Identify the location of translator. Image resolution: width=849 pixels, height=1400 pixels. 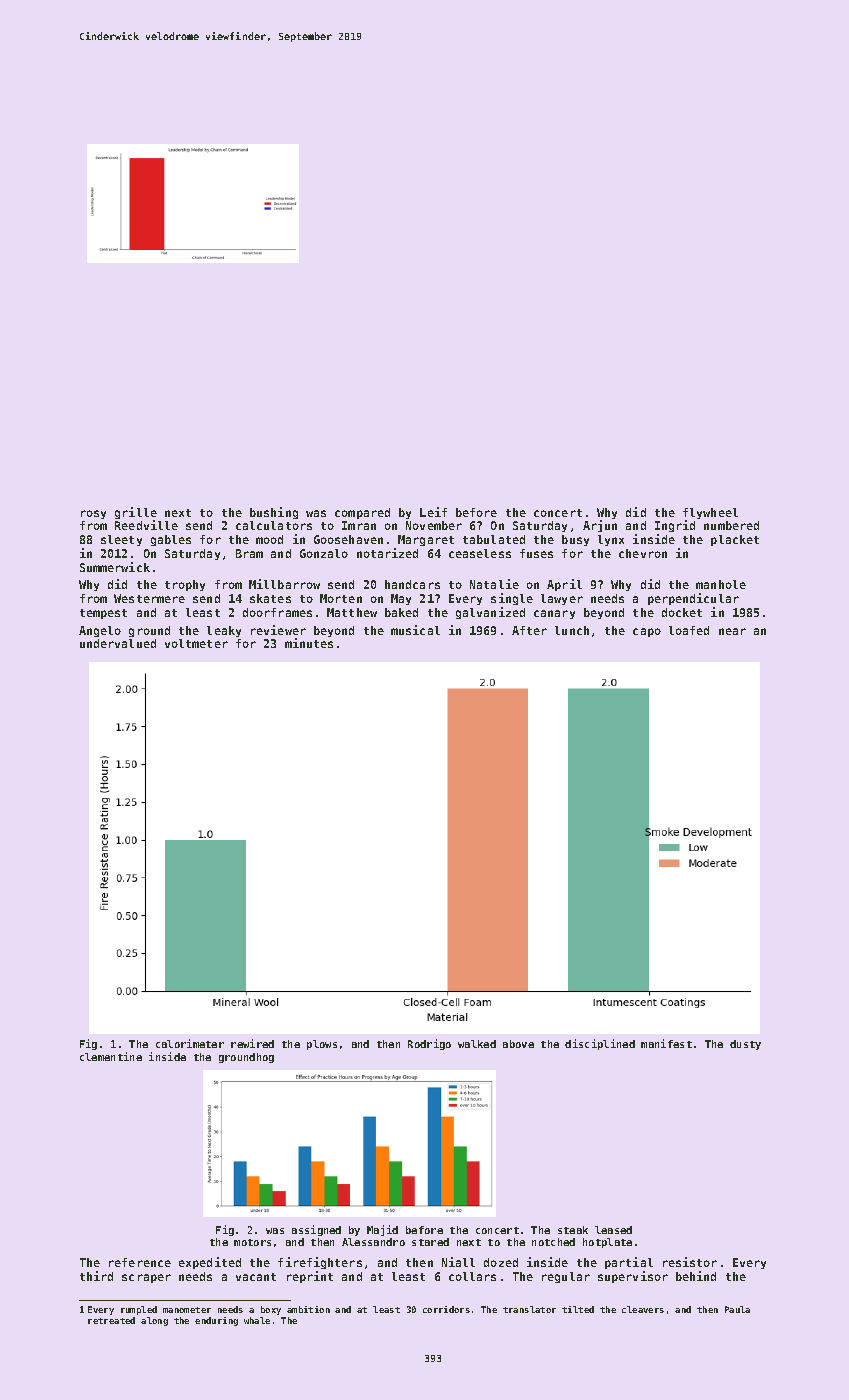
(529, 1309).
